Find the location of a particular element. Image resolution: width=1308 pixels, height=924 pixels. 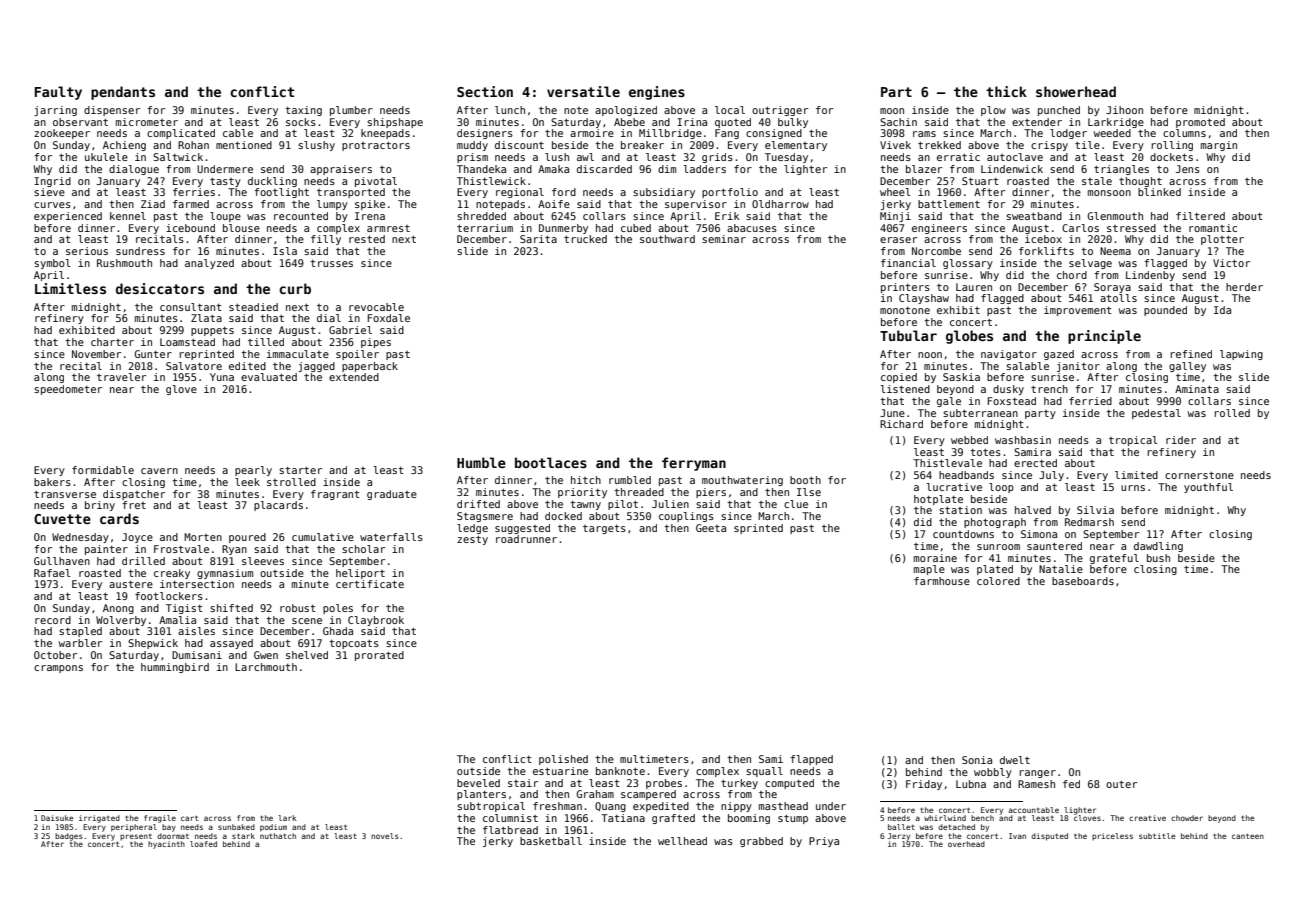

bush is located at coordinates (1158, 558).
